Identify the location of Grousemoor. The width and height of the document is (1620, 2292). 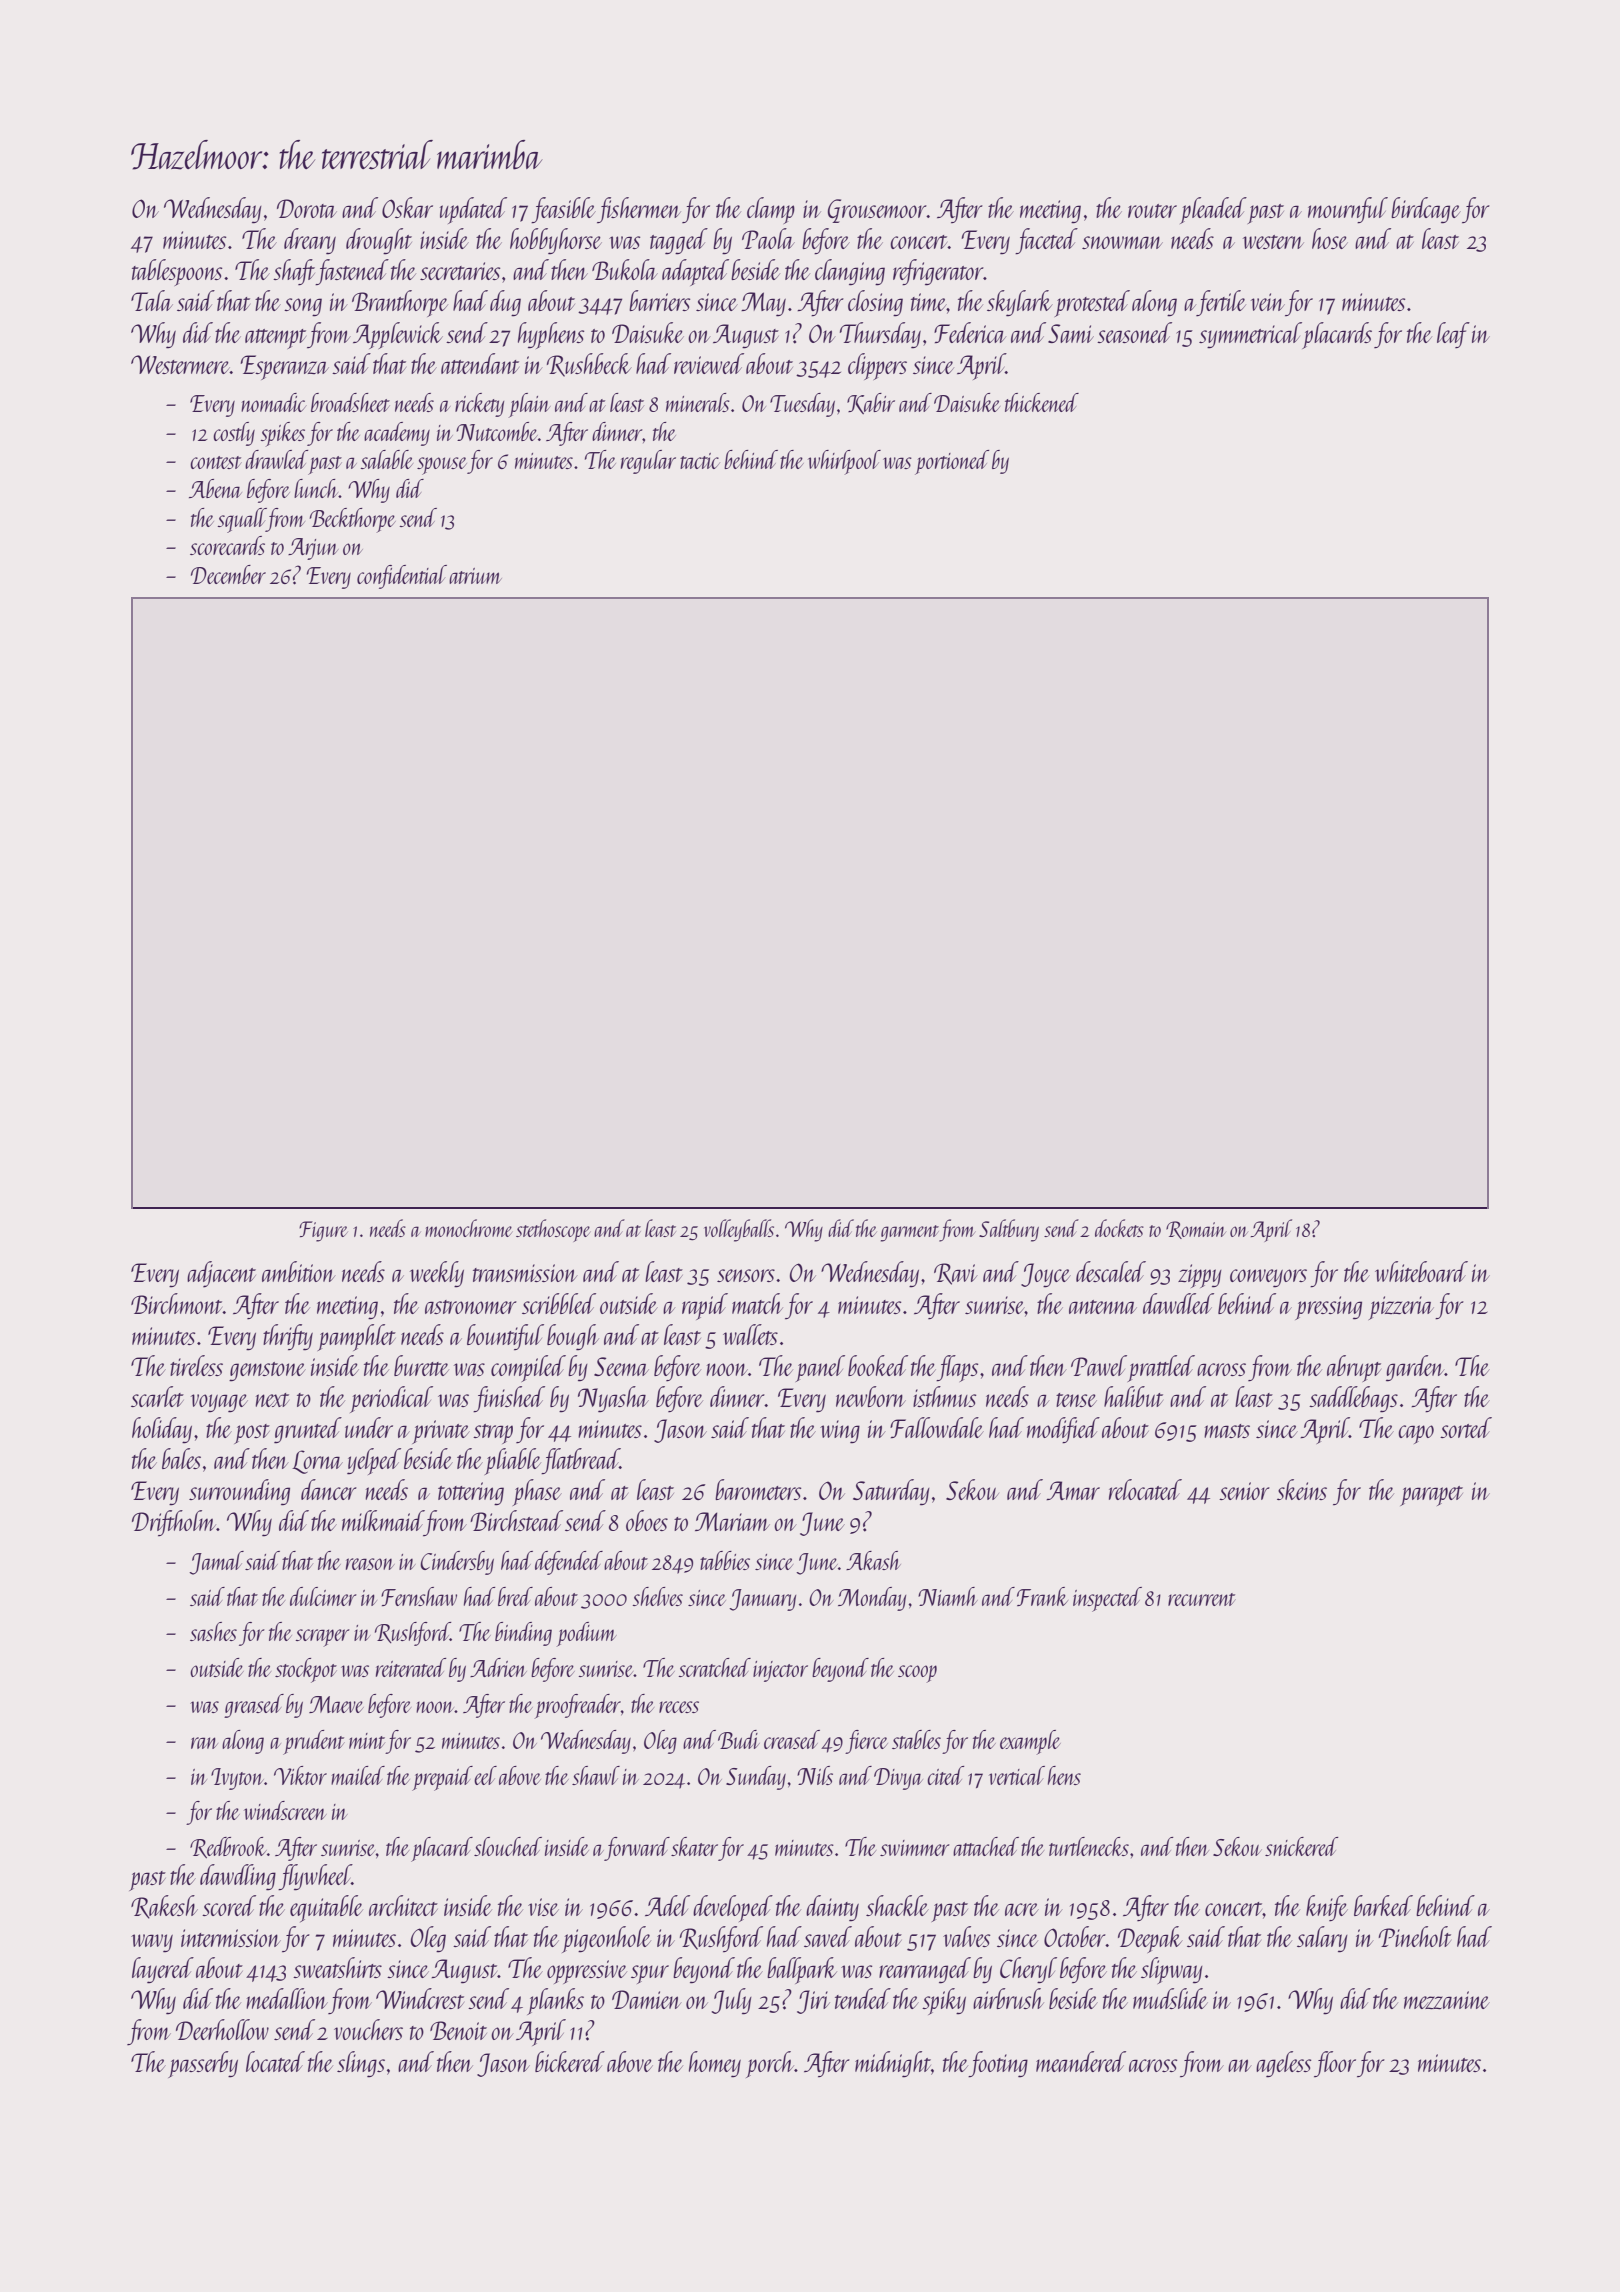
(877, 211).
